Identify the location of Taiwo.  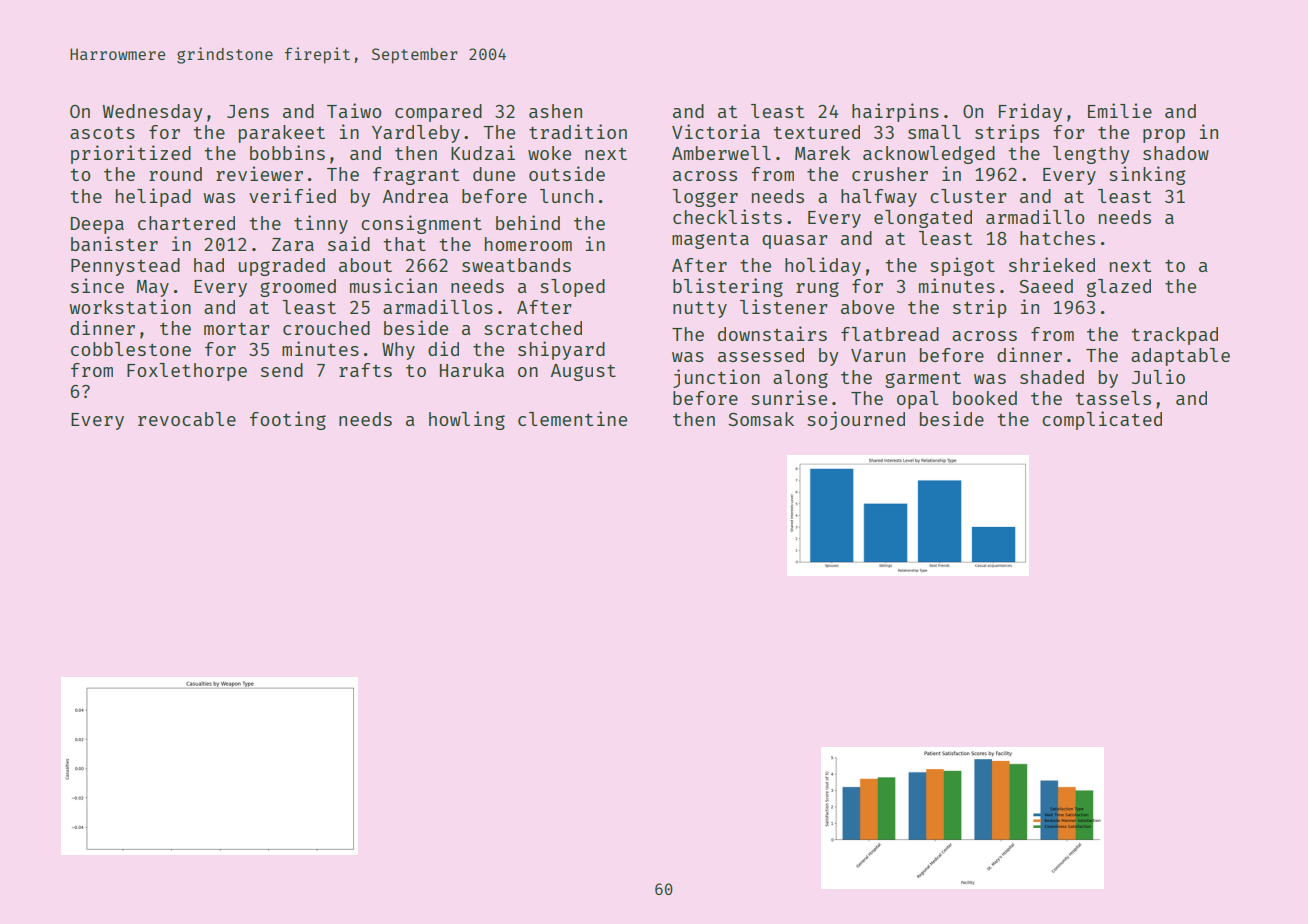
(354, 110).
